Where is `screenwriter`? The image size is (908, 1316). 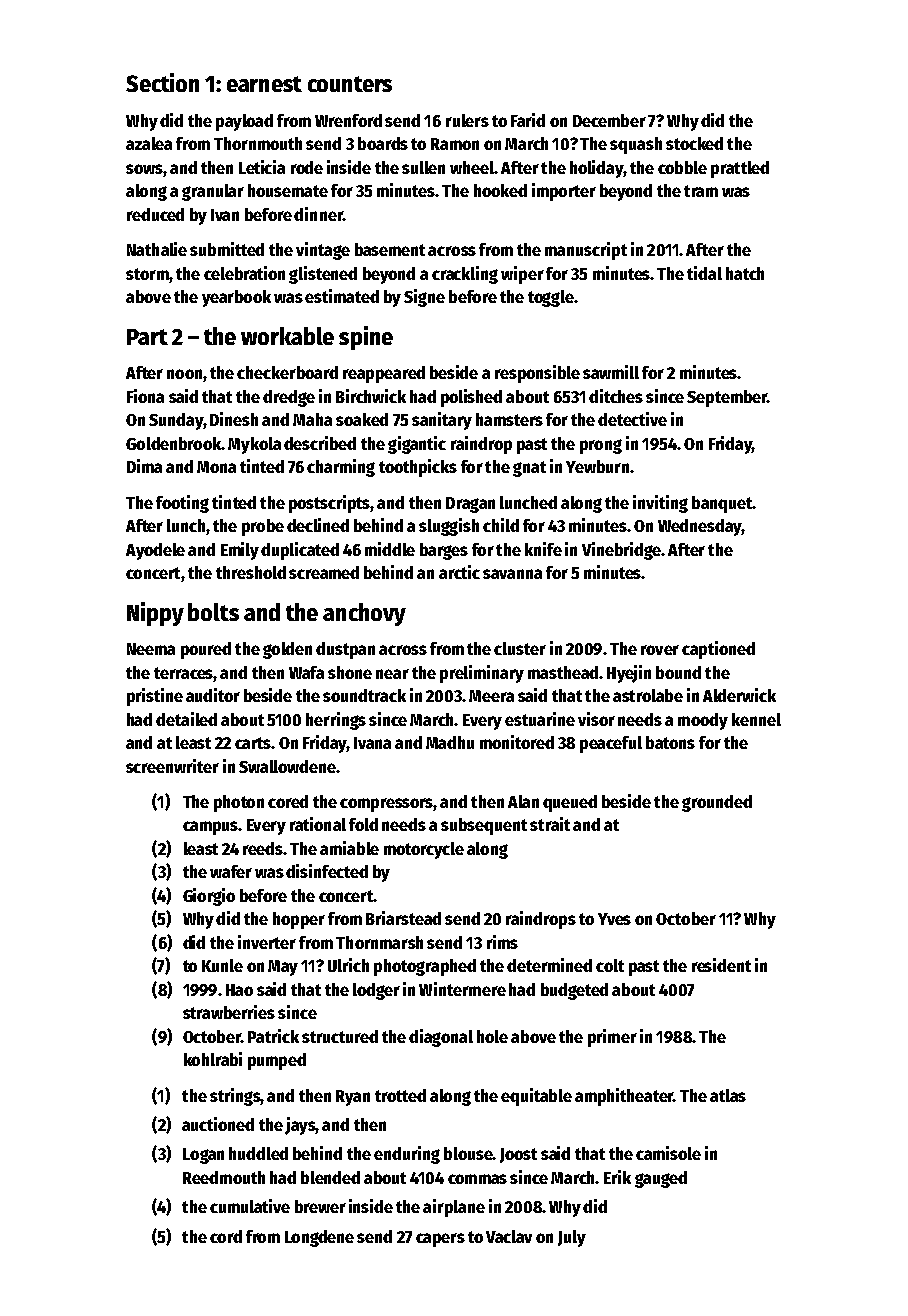 screenwriter is located at coordinates (172, 766).
